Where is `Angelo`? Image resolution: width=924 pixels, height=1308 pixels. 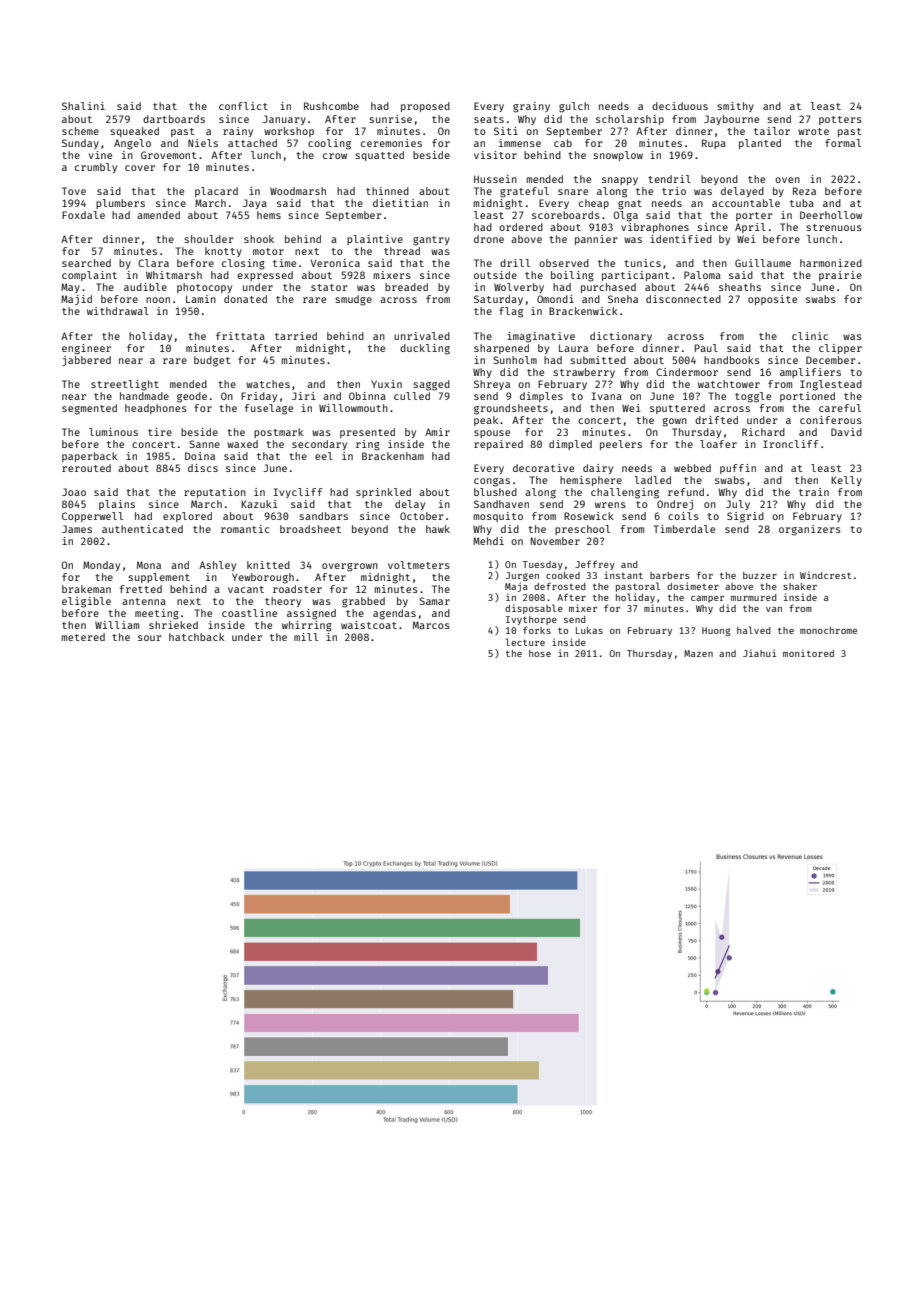
Angelo is located at coordinates (132, 144).
